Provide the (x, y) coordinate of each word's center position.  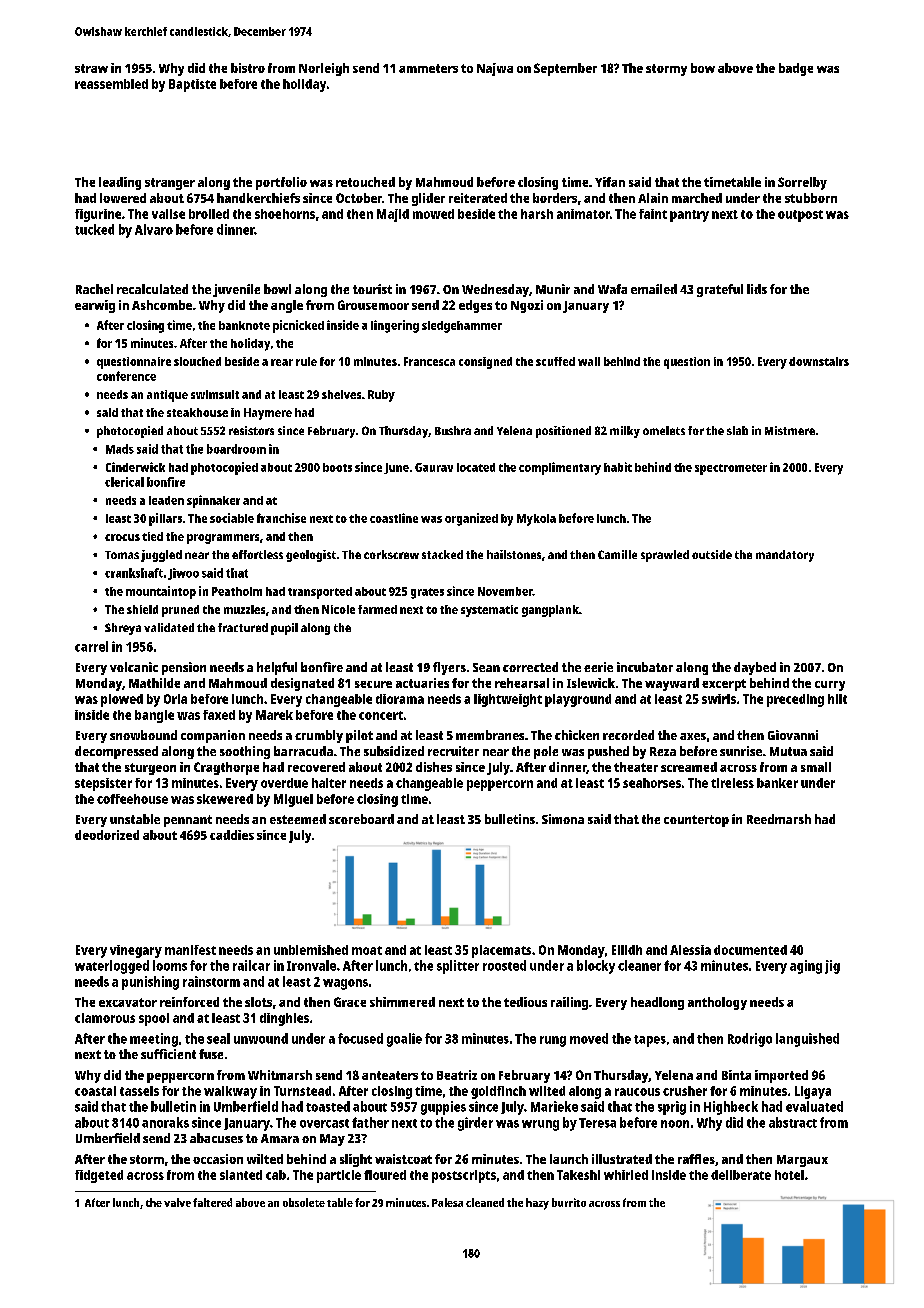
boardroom (236, 449)
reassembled (111, 84)
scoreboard (361, 819)
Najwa (495, 69)
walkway (230, 1092)
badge (796, 69)
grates (427, 593)
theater (636, 767)
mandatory (785, 556)
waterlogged (112, 967)
